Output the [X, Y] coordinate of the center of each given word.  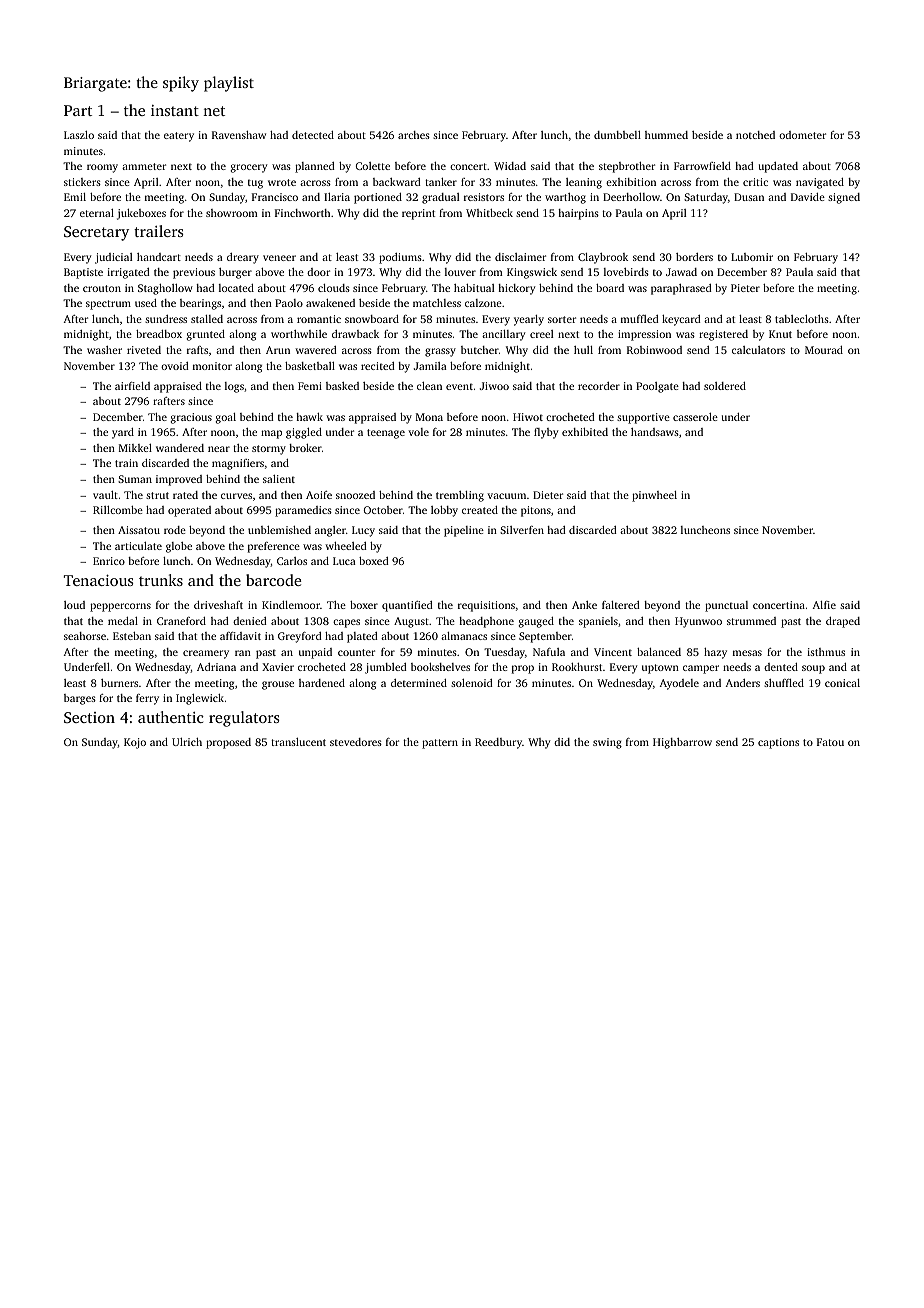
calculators [758, 350]
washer [104, 350]
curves [236, 496]
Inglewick [200, 699]
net [214, 111]
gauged [536, 622]
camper [701, 669]
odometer [802, 135]
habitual [474, 288]
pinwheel [654, 496]
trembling [460, 496]
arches [414, 135]
